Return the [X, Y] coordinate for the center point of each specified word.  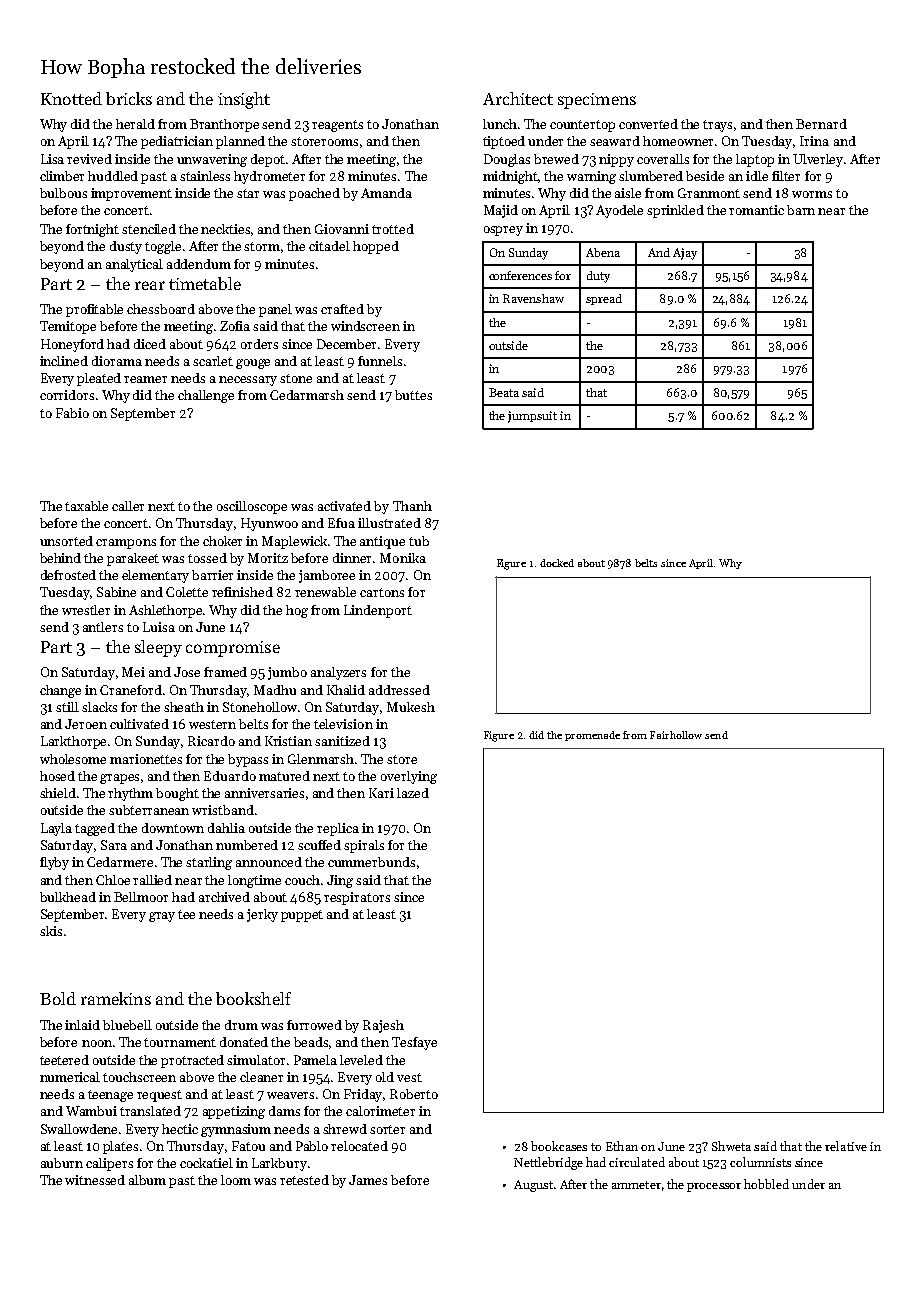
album [147, 1180]
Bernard [821, 124]
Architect [518, 98]
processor [714, 1187]
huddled [113, 176]
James [368, 1180]
